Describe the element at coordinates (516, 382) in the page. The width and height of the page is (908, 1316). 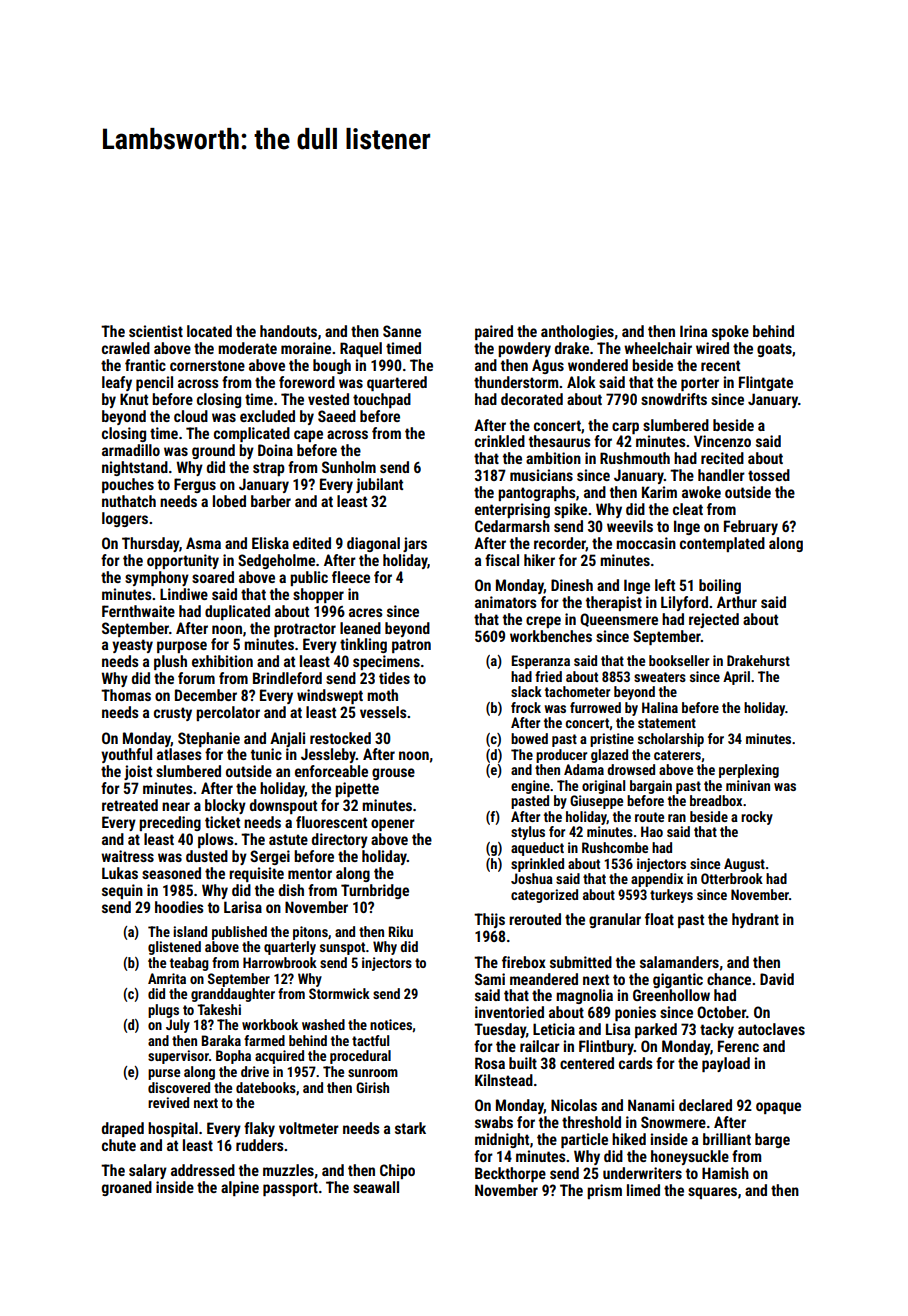
I see `thunderstorm` at that location.
